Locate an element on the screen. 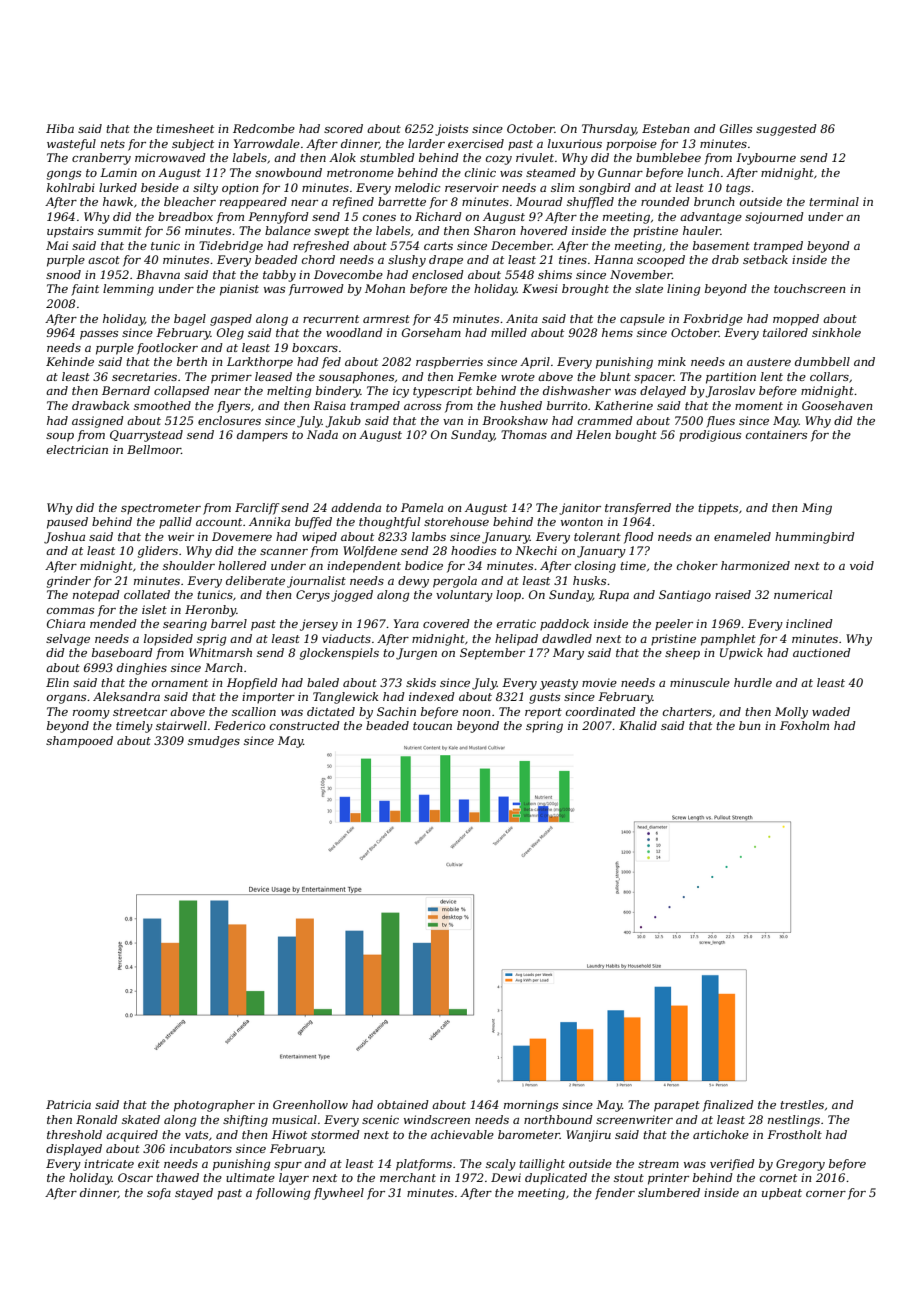  transferred is located at coordinates (638, 509).
